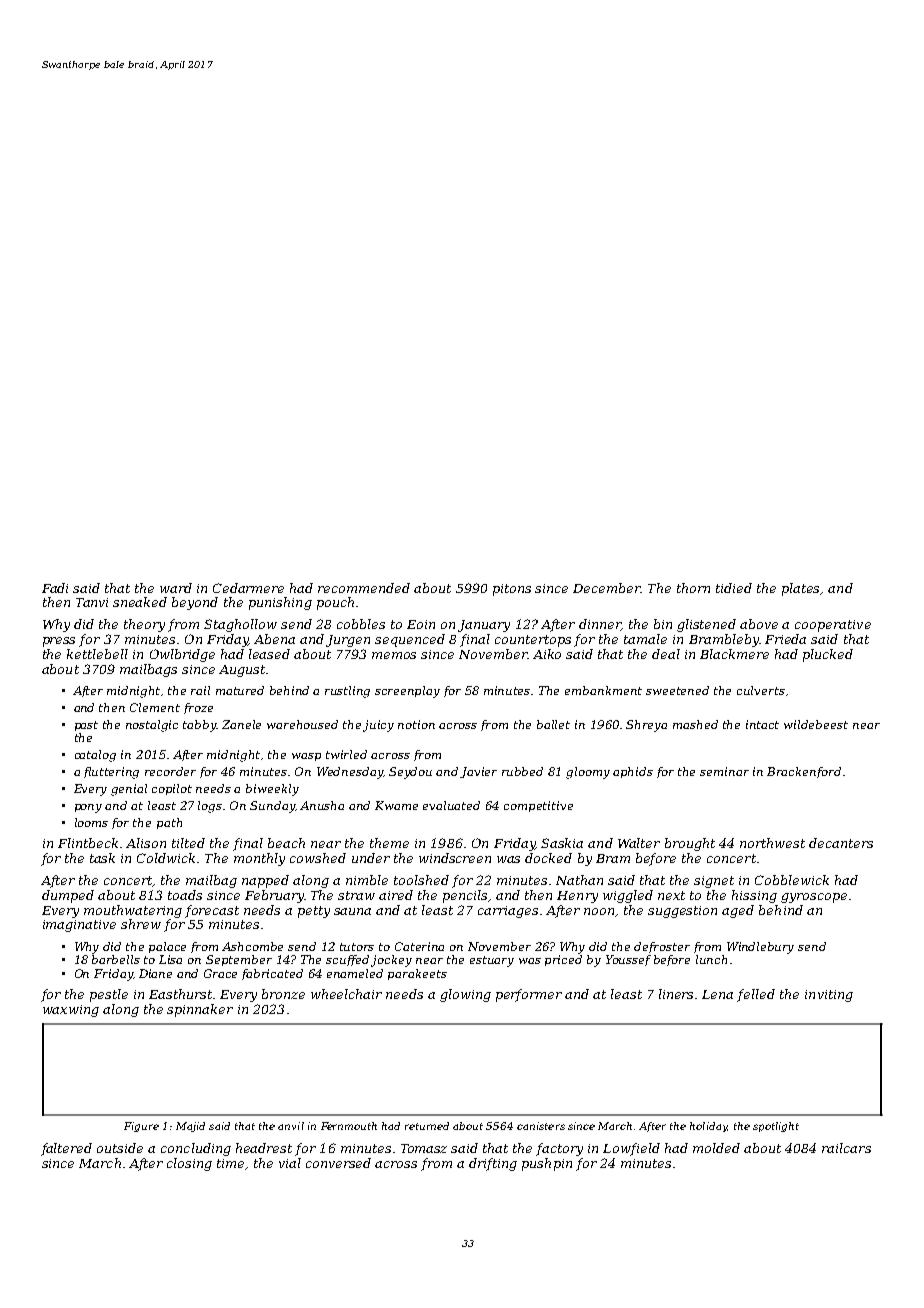 The width and height of the screenshot is (924, 1308). What do you see at coordinates (92, 602) in the screenshot?
I see `Tanvi` at bounding box center [92, 602].
